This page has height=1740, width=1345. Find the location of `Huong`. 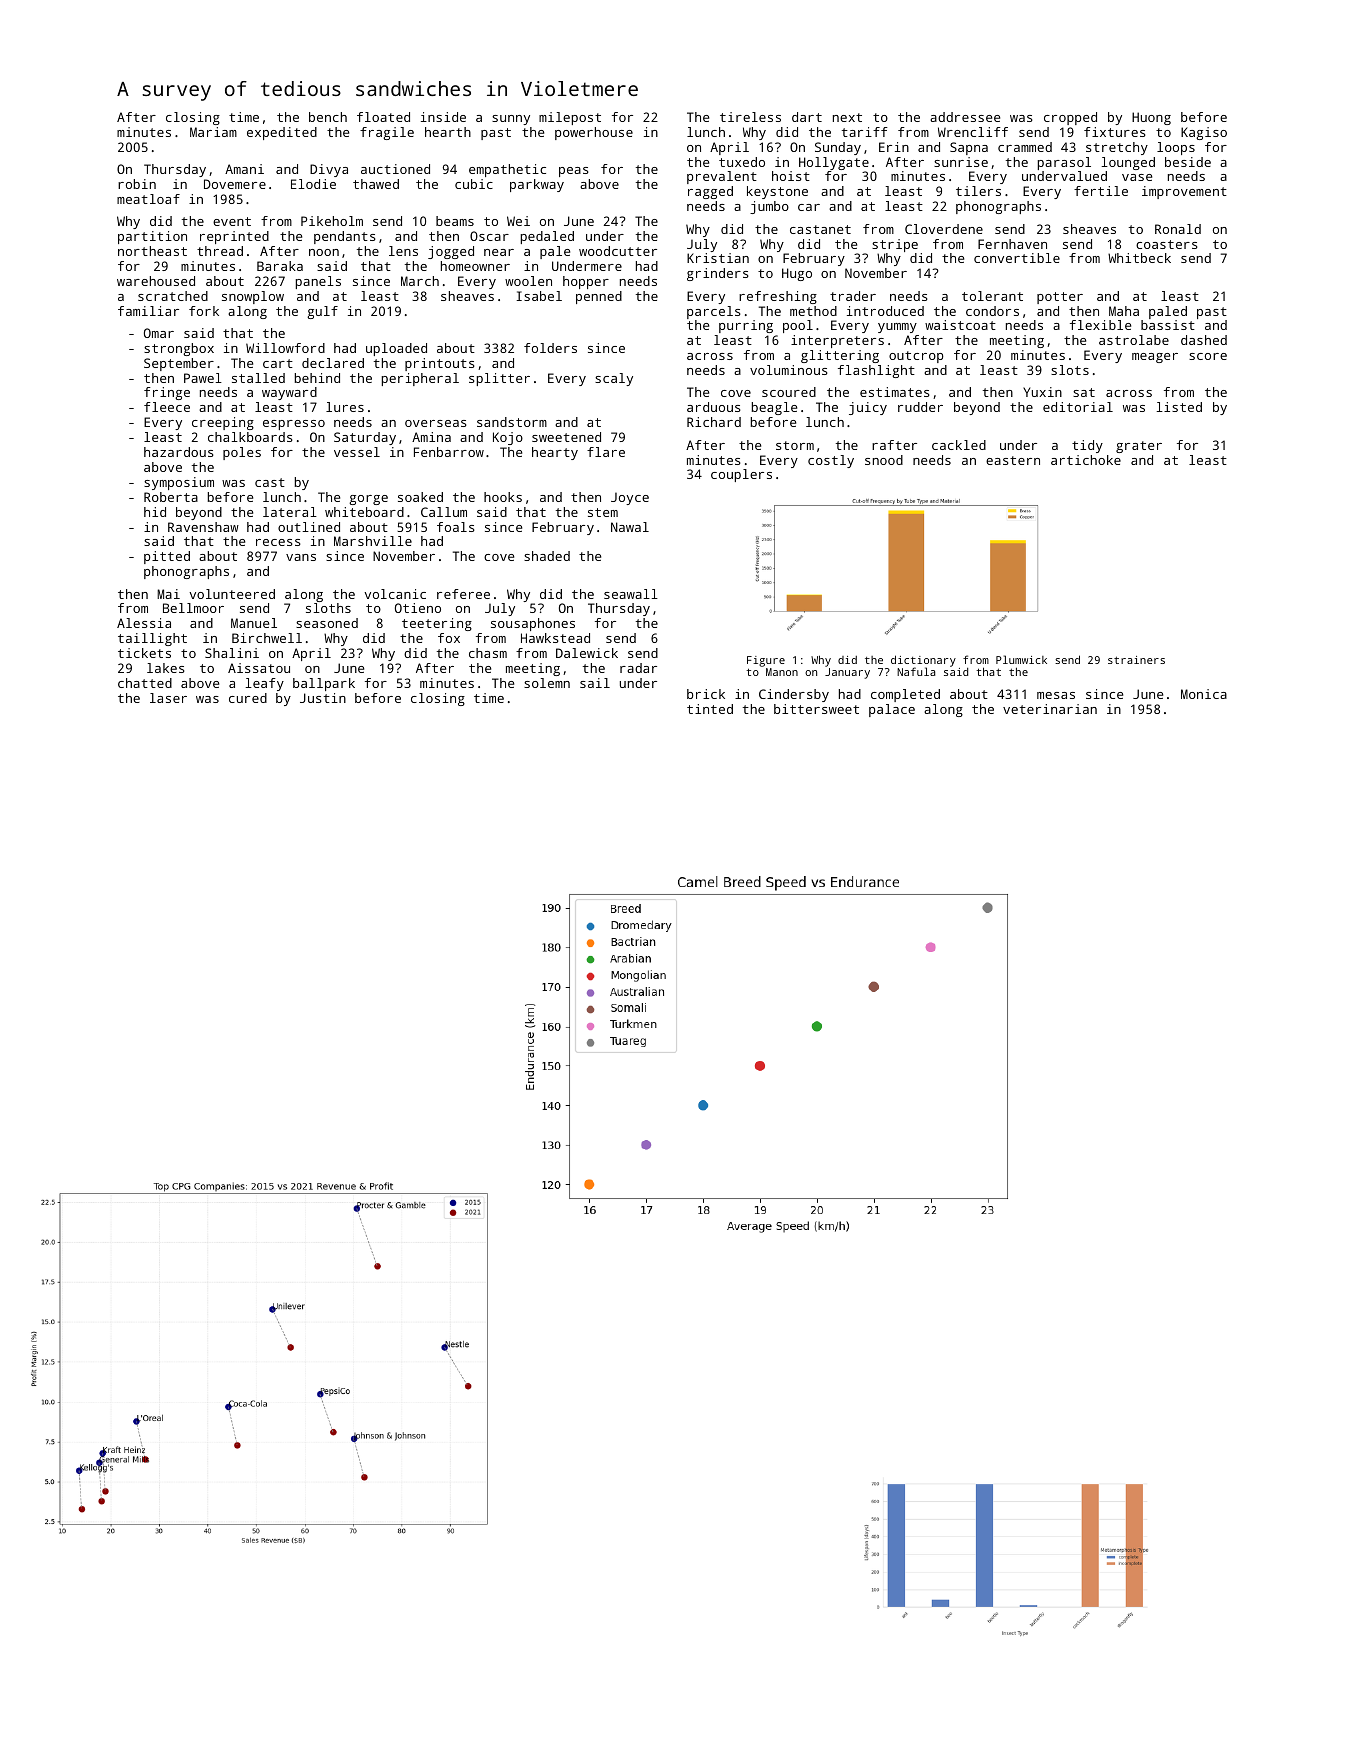

Huong is located at coordinates (1151, 118).
